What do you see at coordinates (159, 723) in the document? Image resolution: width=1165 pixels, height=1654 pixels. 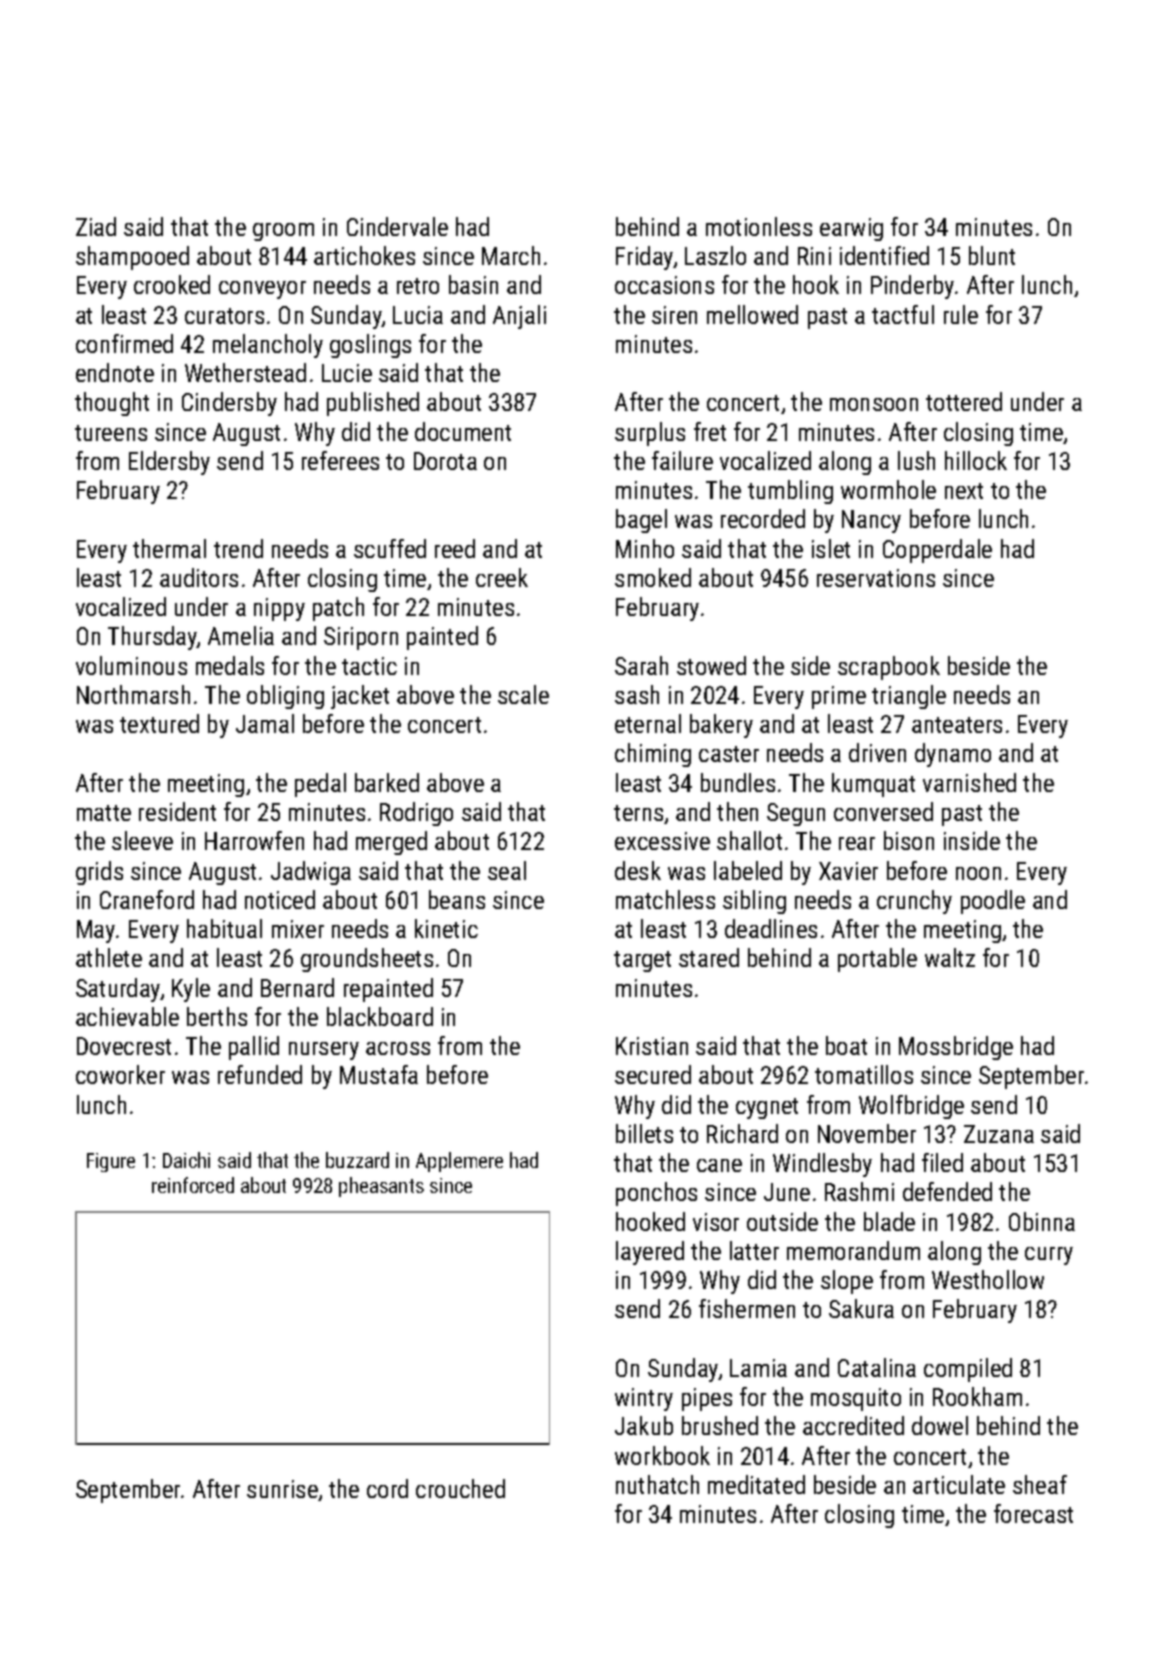 I see `textured` at bounding box center [159, 723].
